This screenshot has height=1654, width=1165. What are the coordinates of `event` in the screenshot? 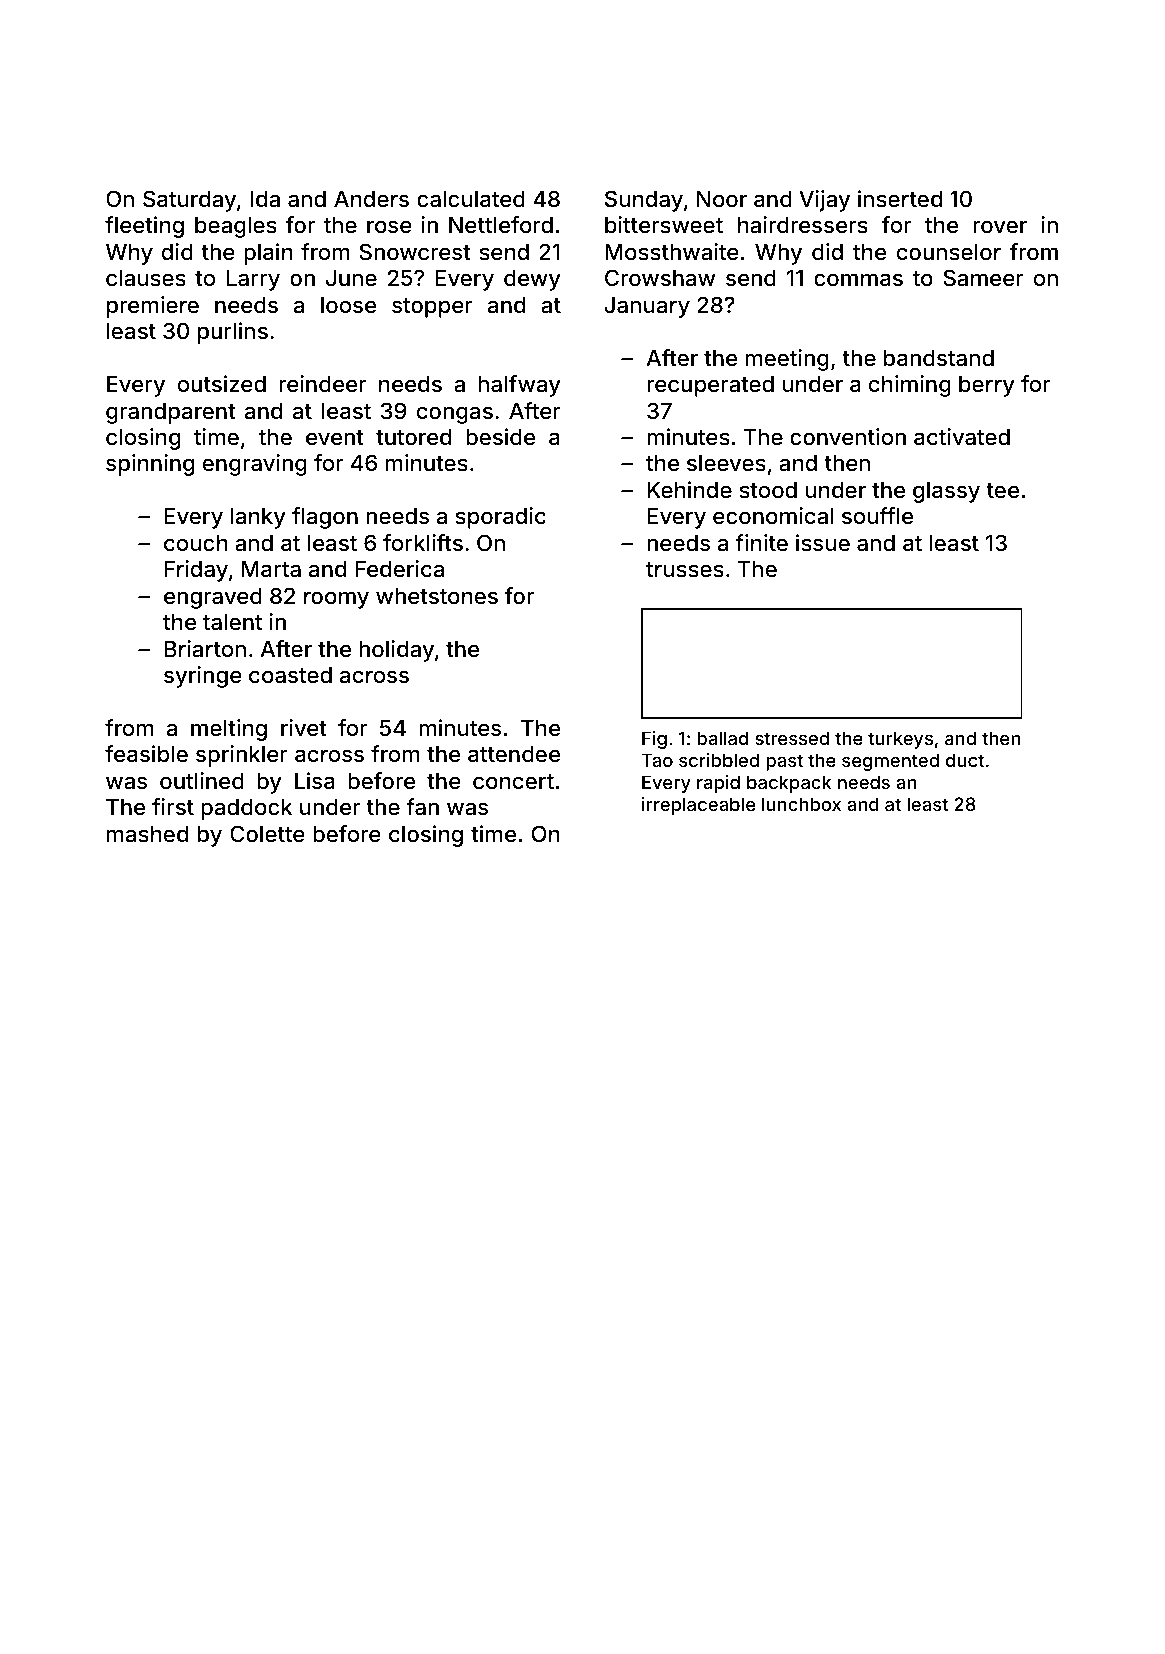 It's located at (335, 437).
